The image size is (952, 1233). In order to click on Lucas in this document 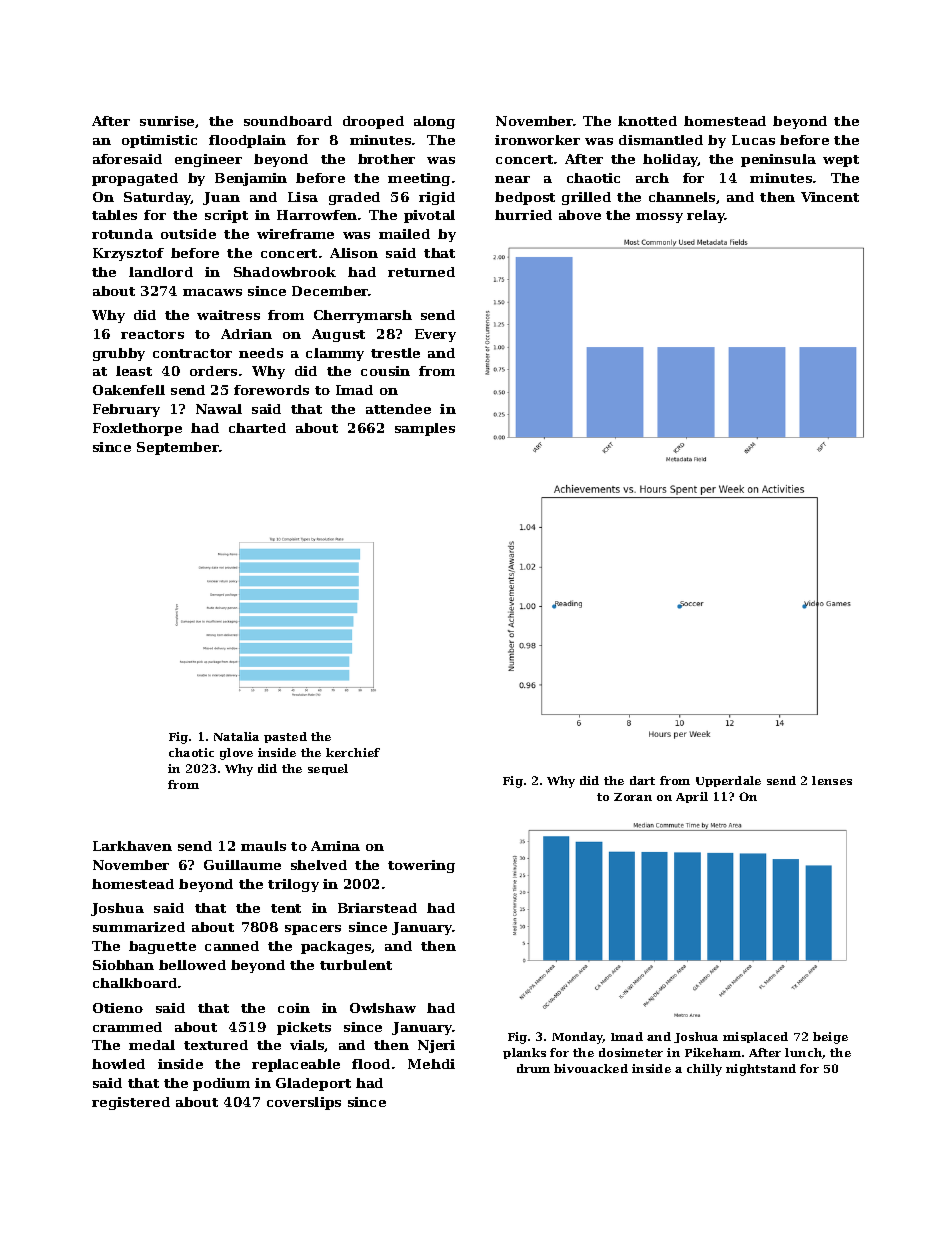, I will do `click(753, 140)`.
